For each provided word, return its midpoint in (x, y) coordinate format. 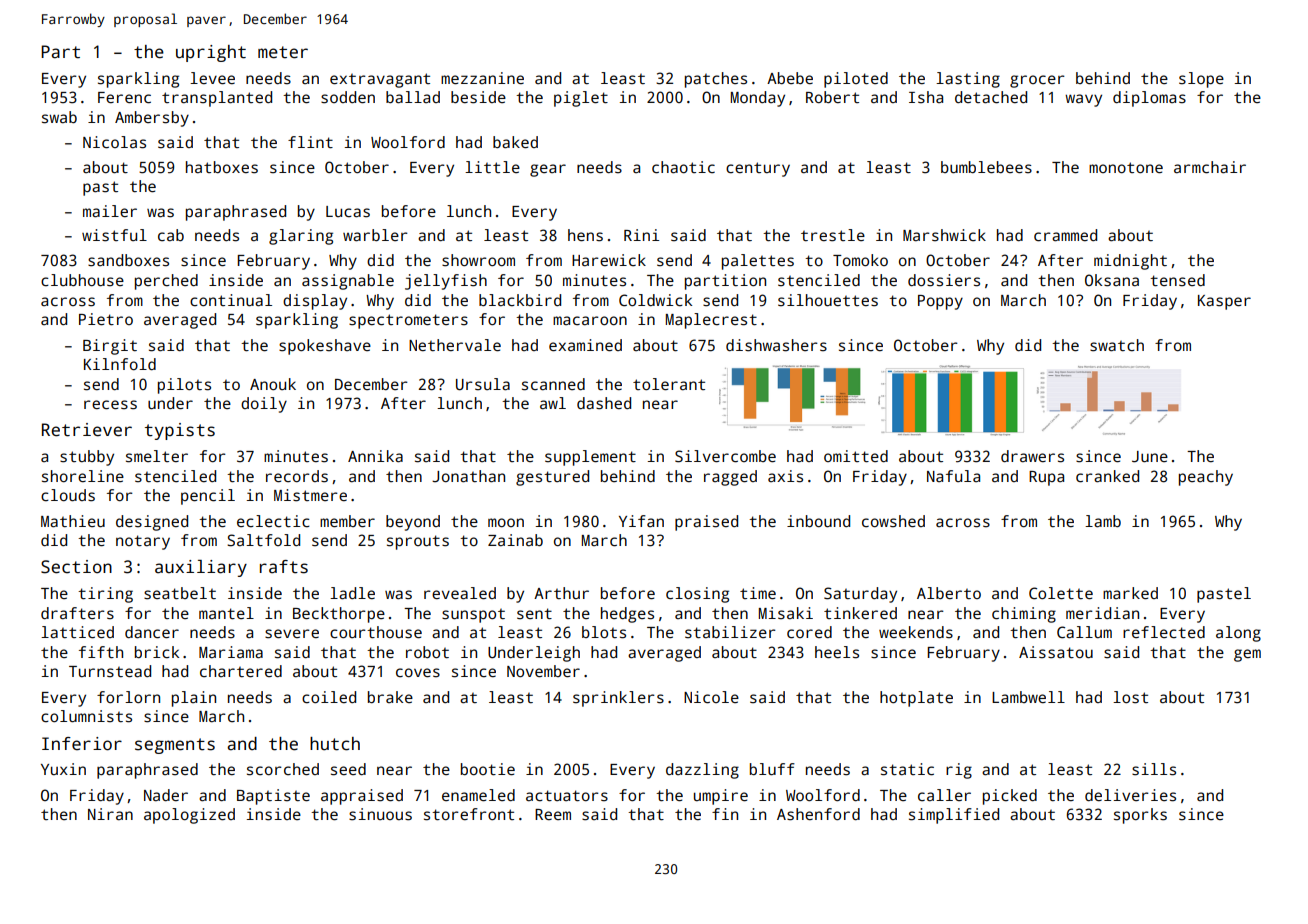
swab (59, 117)
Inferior (82, 744)
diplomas (1149, 99)
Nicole (711, 697)
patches (716, 80)
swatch (1117, 345)
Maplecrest (711, 321)
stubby (87, 458)
